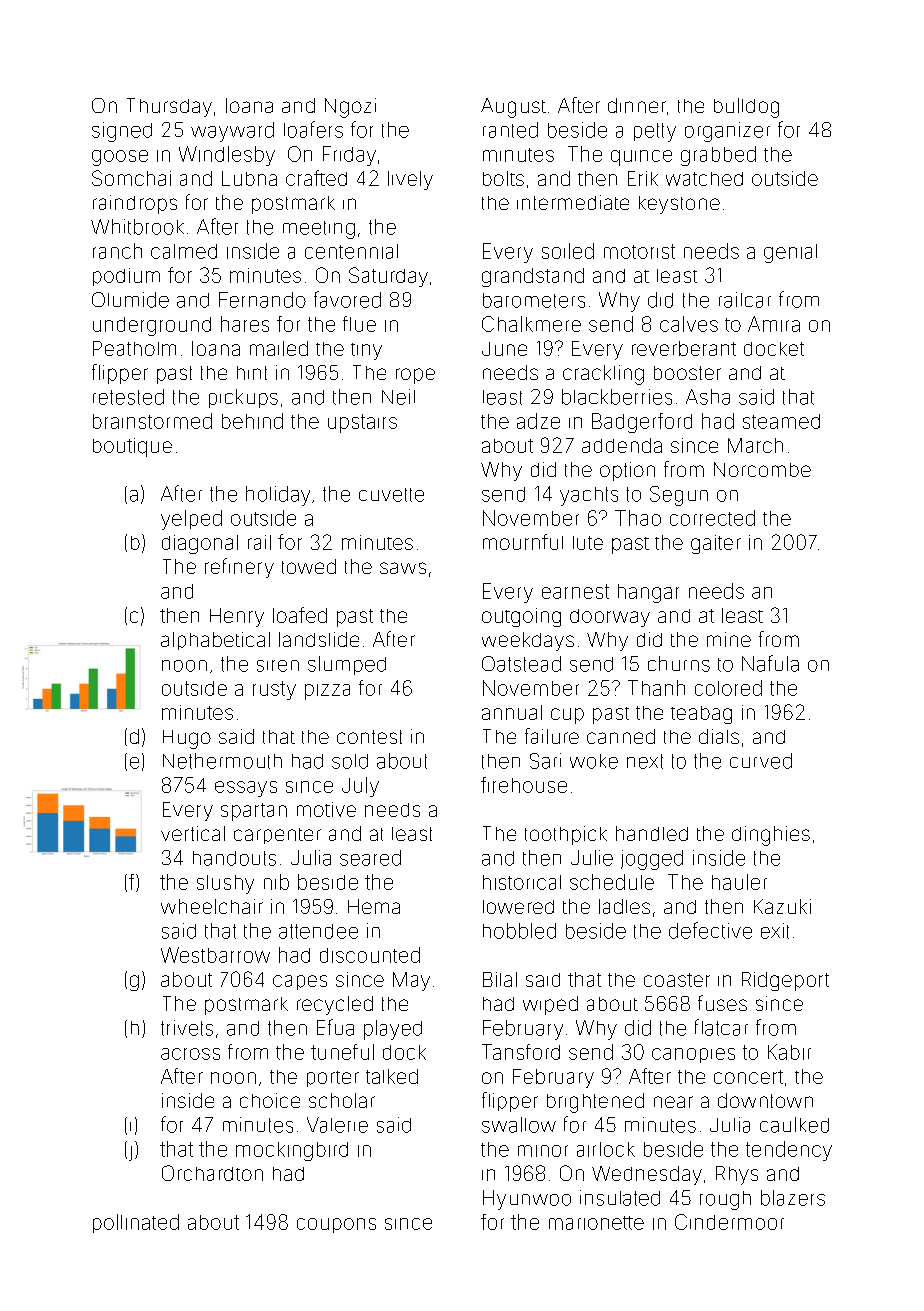  I want to click on choice, so click(270, 1100).
